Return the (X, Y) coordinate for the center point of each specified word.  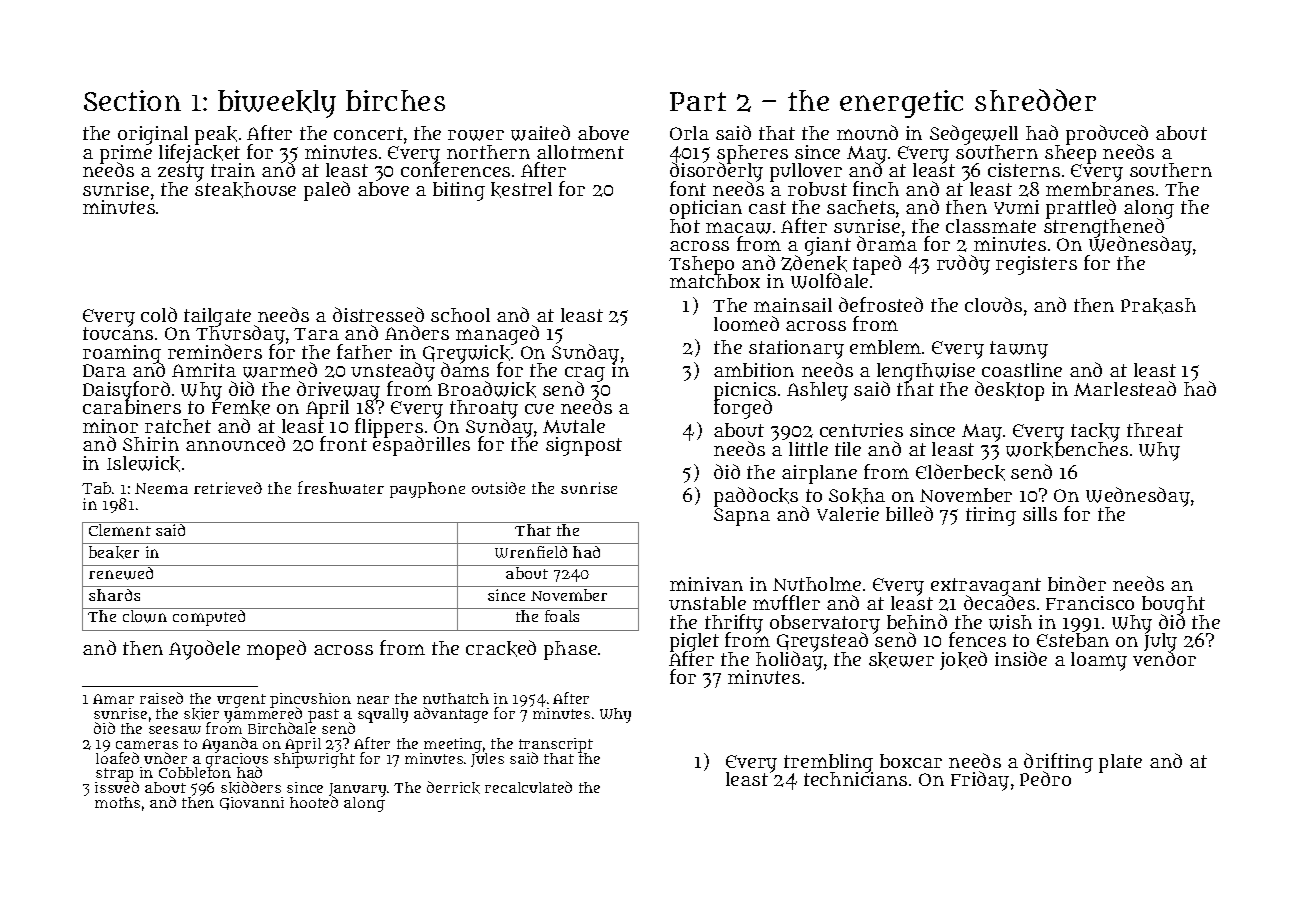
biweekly (277, 104)
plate (1120, 763)
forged (743, 409)
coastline (1022, 370)
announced (235, 443)
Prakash (1158, 306)
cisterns (1024, 170)
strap (115, 775)
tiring (991, 516)
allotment (580, 152)
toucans (118, 333)
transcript (556, 745)
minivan (706, 584)
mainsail (793, 305)
